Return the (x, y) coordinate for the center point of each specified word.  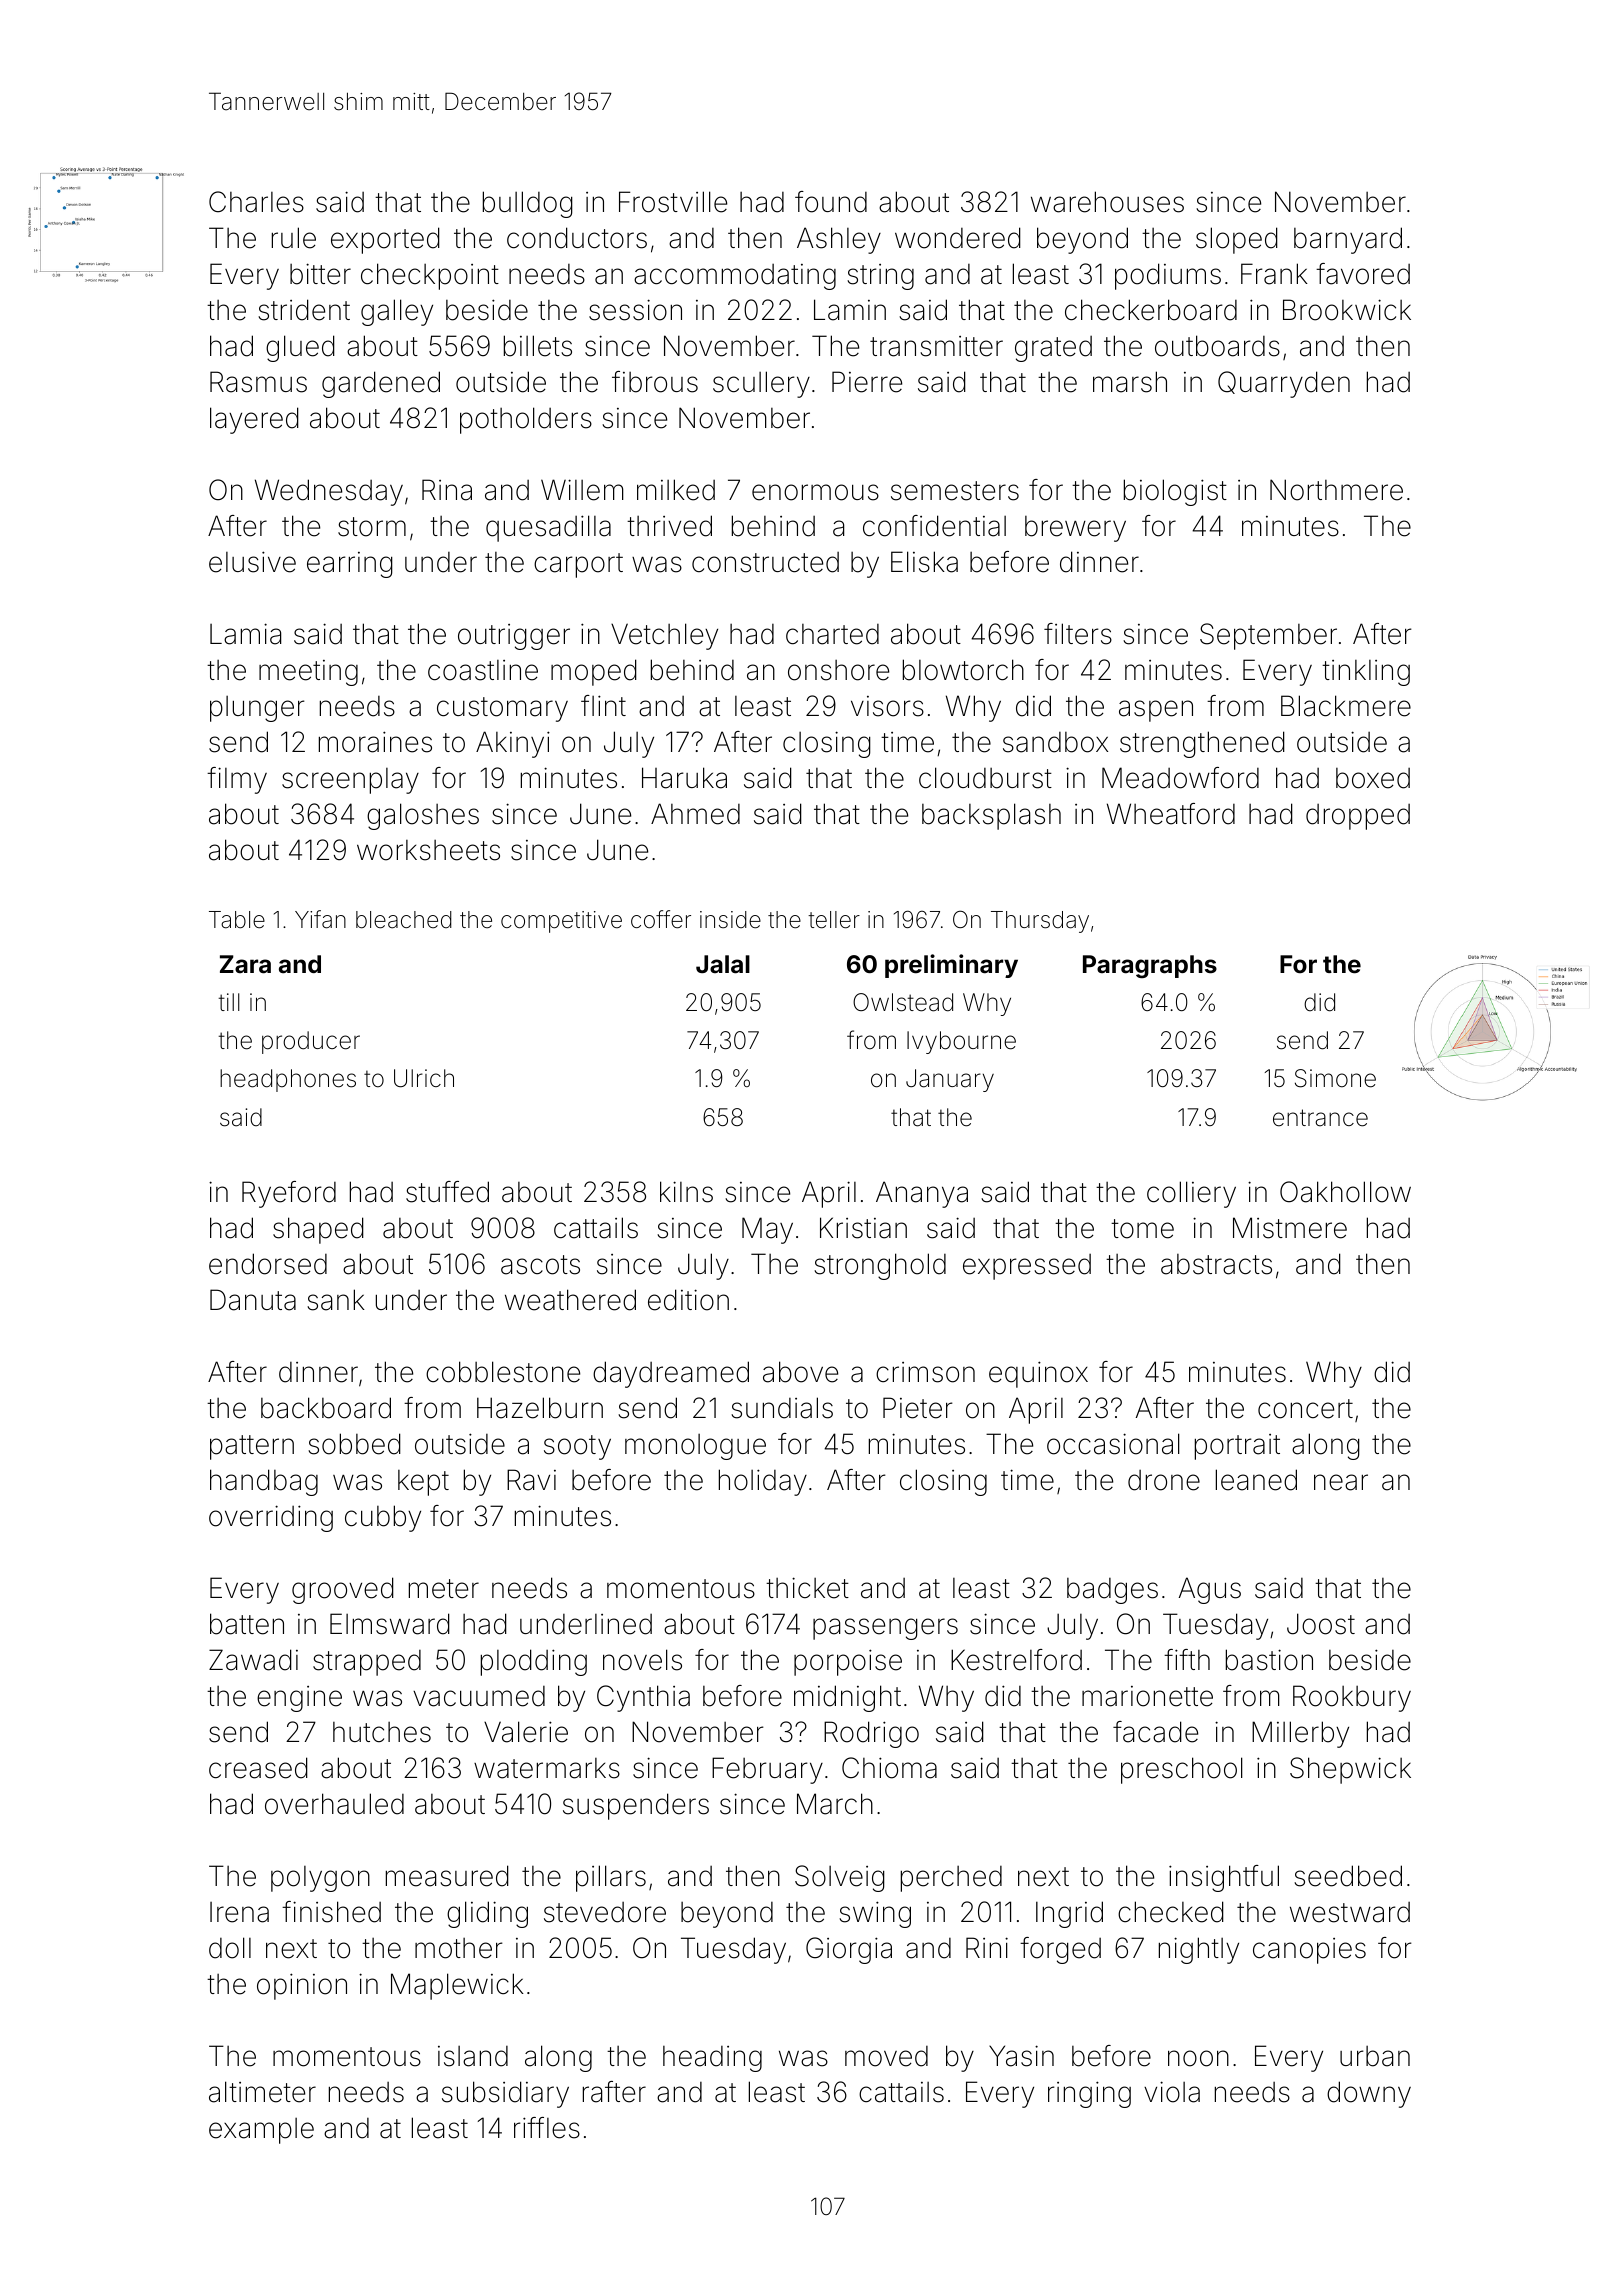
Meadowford (1180, 778)
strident (304, 310)
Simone (1335, 1078)
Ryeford (289, 1194)
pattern (252, 1447)
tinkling (1366, 673)
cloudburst (985, 778)
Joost (1321, 1624)
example (261, 2131)
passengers (885, 1629)
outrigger (514, 637)
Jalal (723, 964)
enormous (815, 492)
